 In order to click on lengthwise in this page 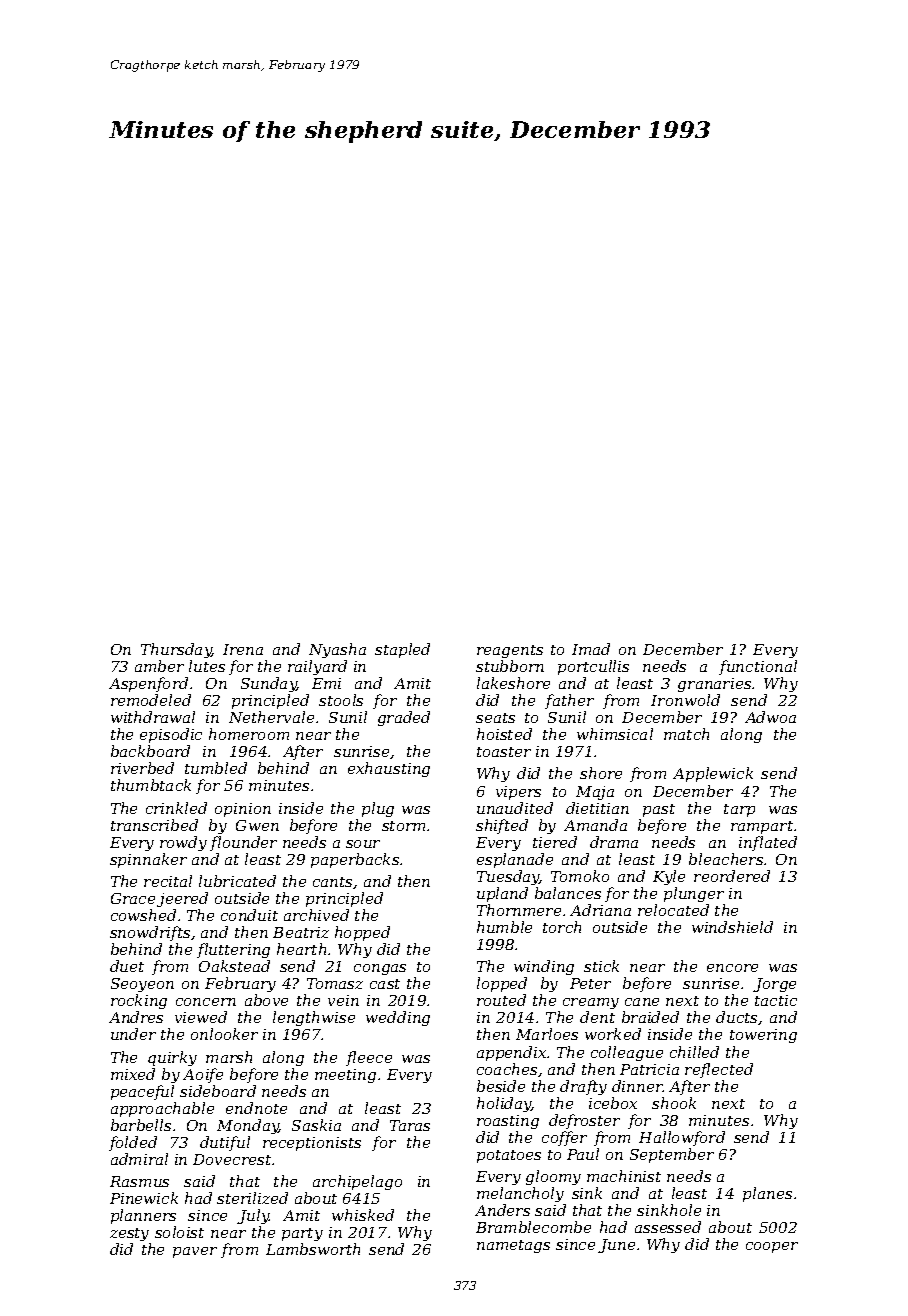, I will do `click(314, 1018)`.
